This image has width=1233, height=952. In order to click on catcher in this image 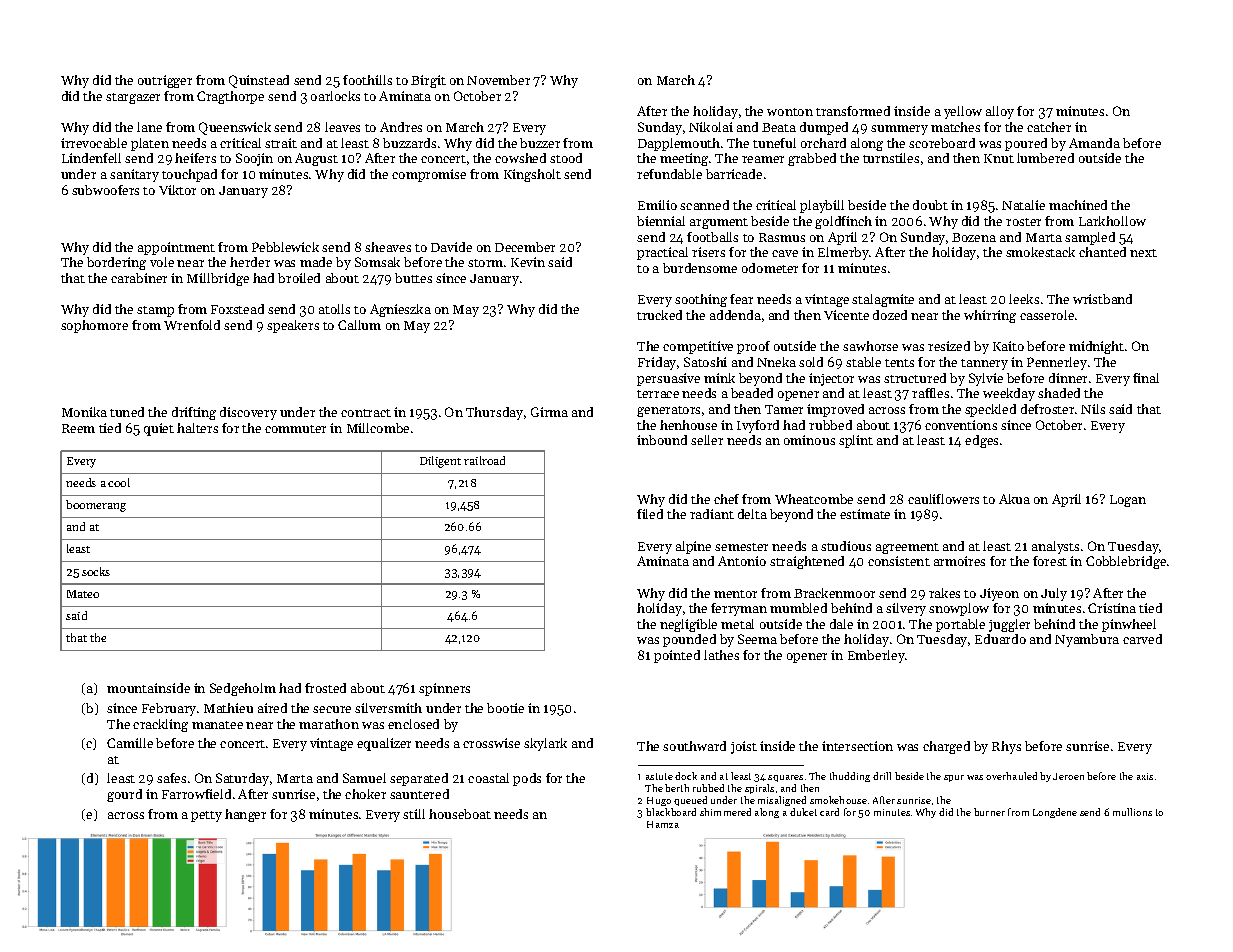, I will do `click(1049, 127)`.
